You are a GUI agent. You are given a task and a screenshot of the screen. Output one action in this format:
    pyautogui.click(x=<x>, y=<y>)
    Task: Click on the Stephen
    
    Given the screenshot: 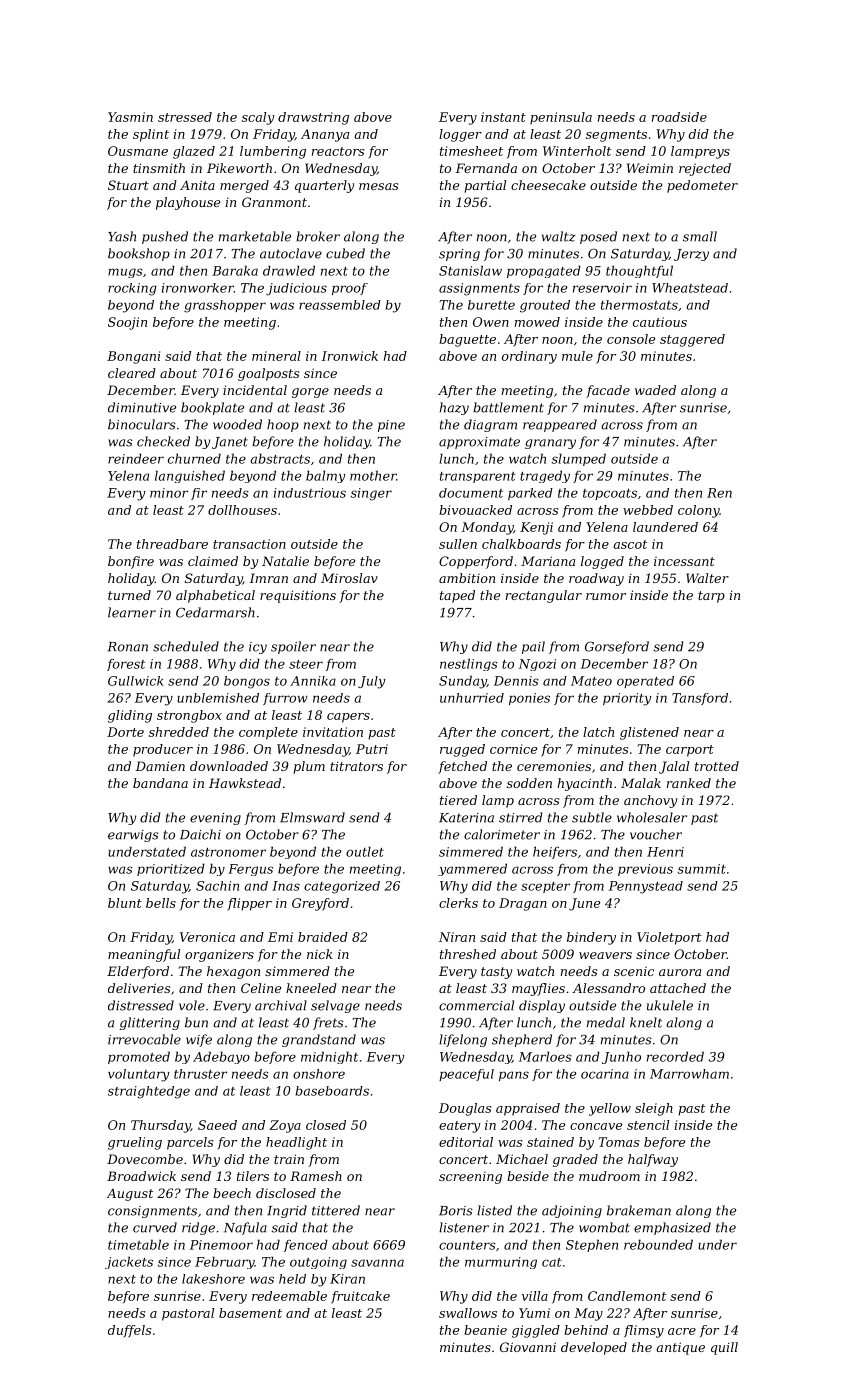 What is the action you would take?
    pyautogui.click(x=592, y=1245)
